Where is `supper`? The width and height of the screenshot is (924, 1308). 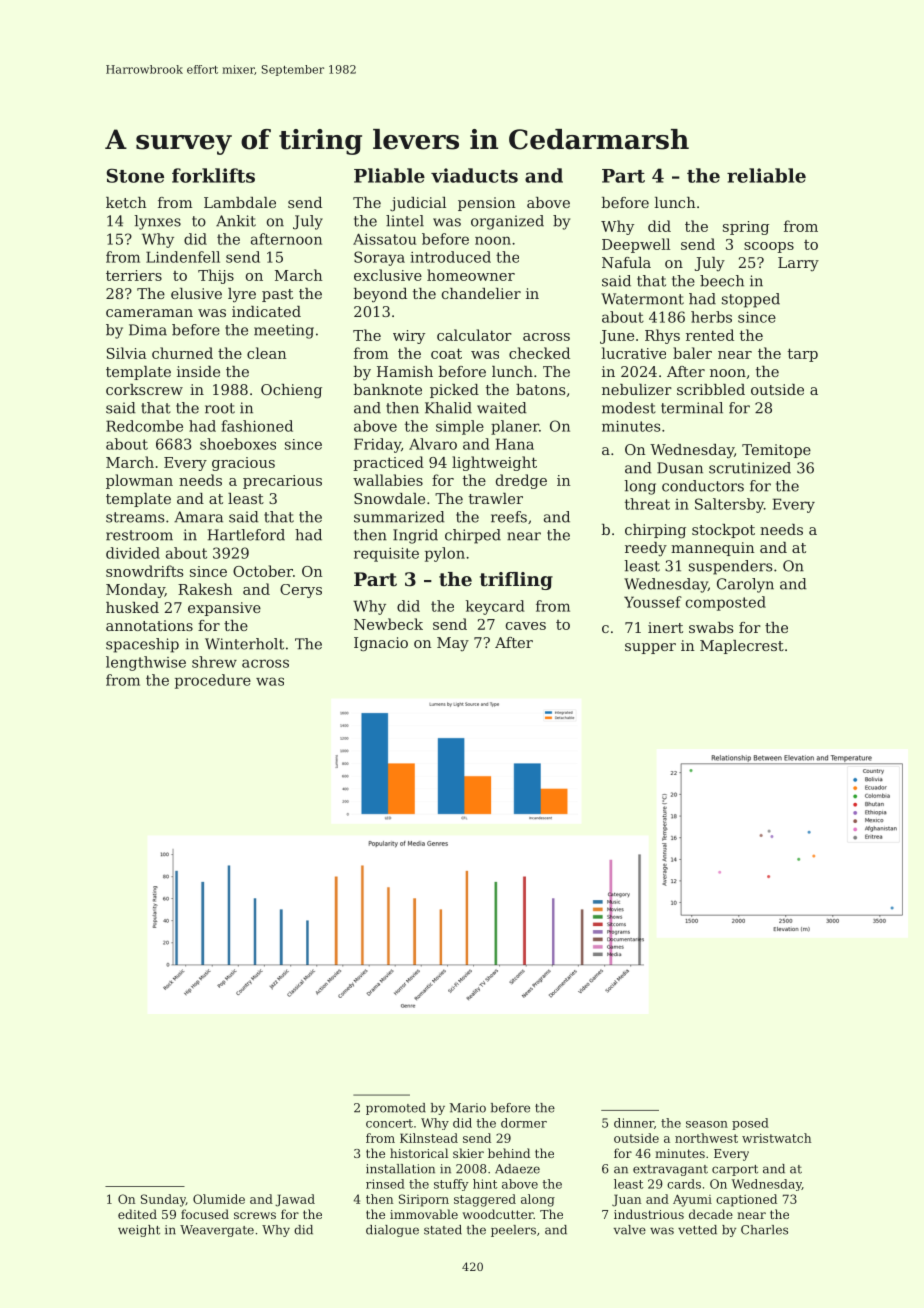 supper is located at coordinates (650, 648).
